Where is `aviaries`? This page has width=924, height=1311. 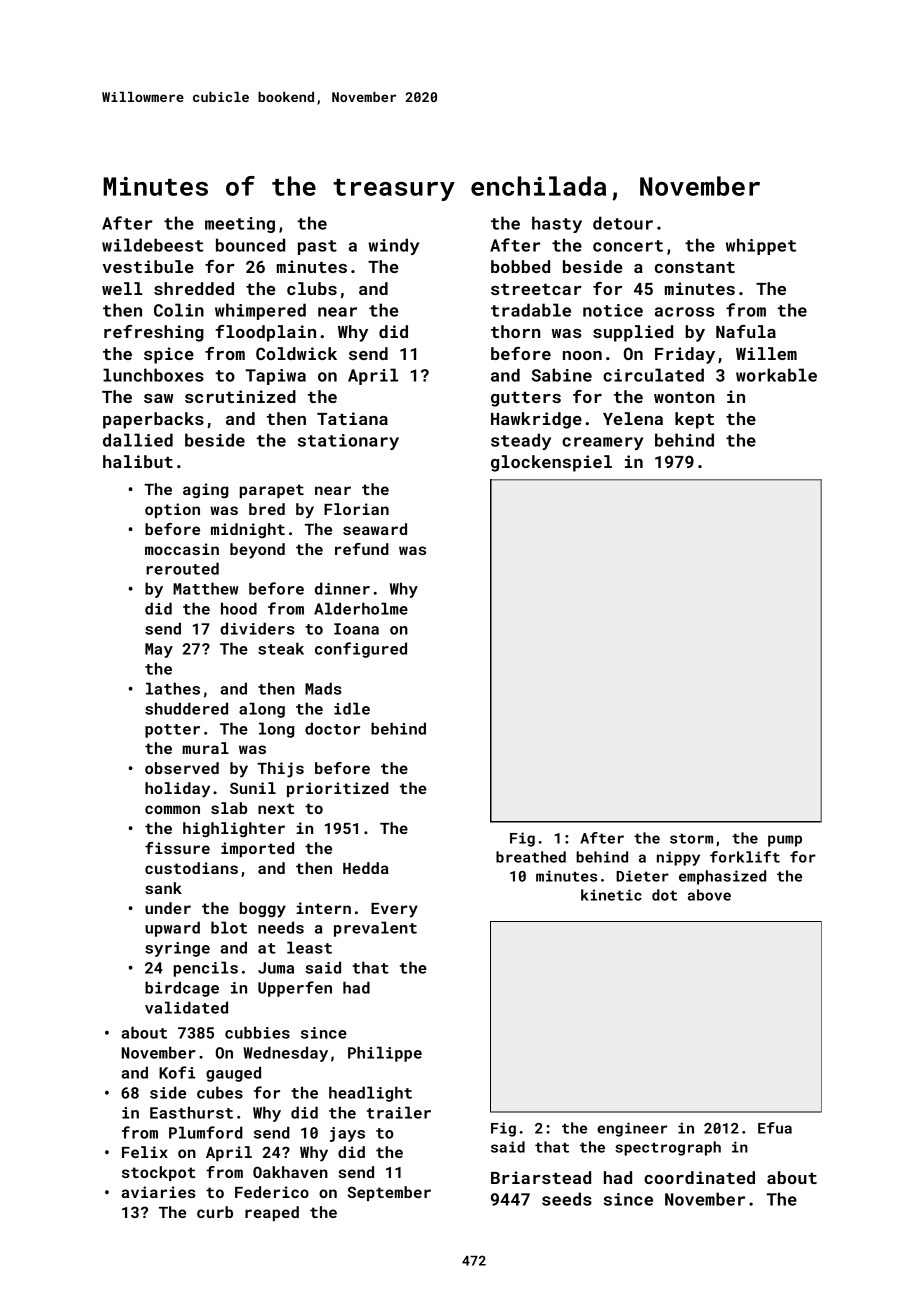
aviaries is located at coordinates (158, 1192).
